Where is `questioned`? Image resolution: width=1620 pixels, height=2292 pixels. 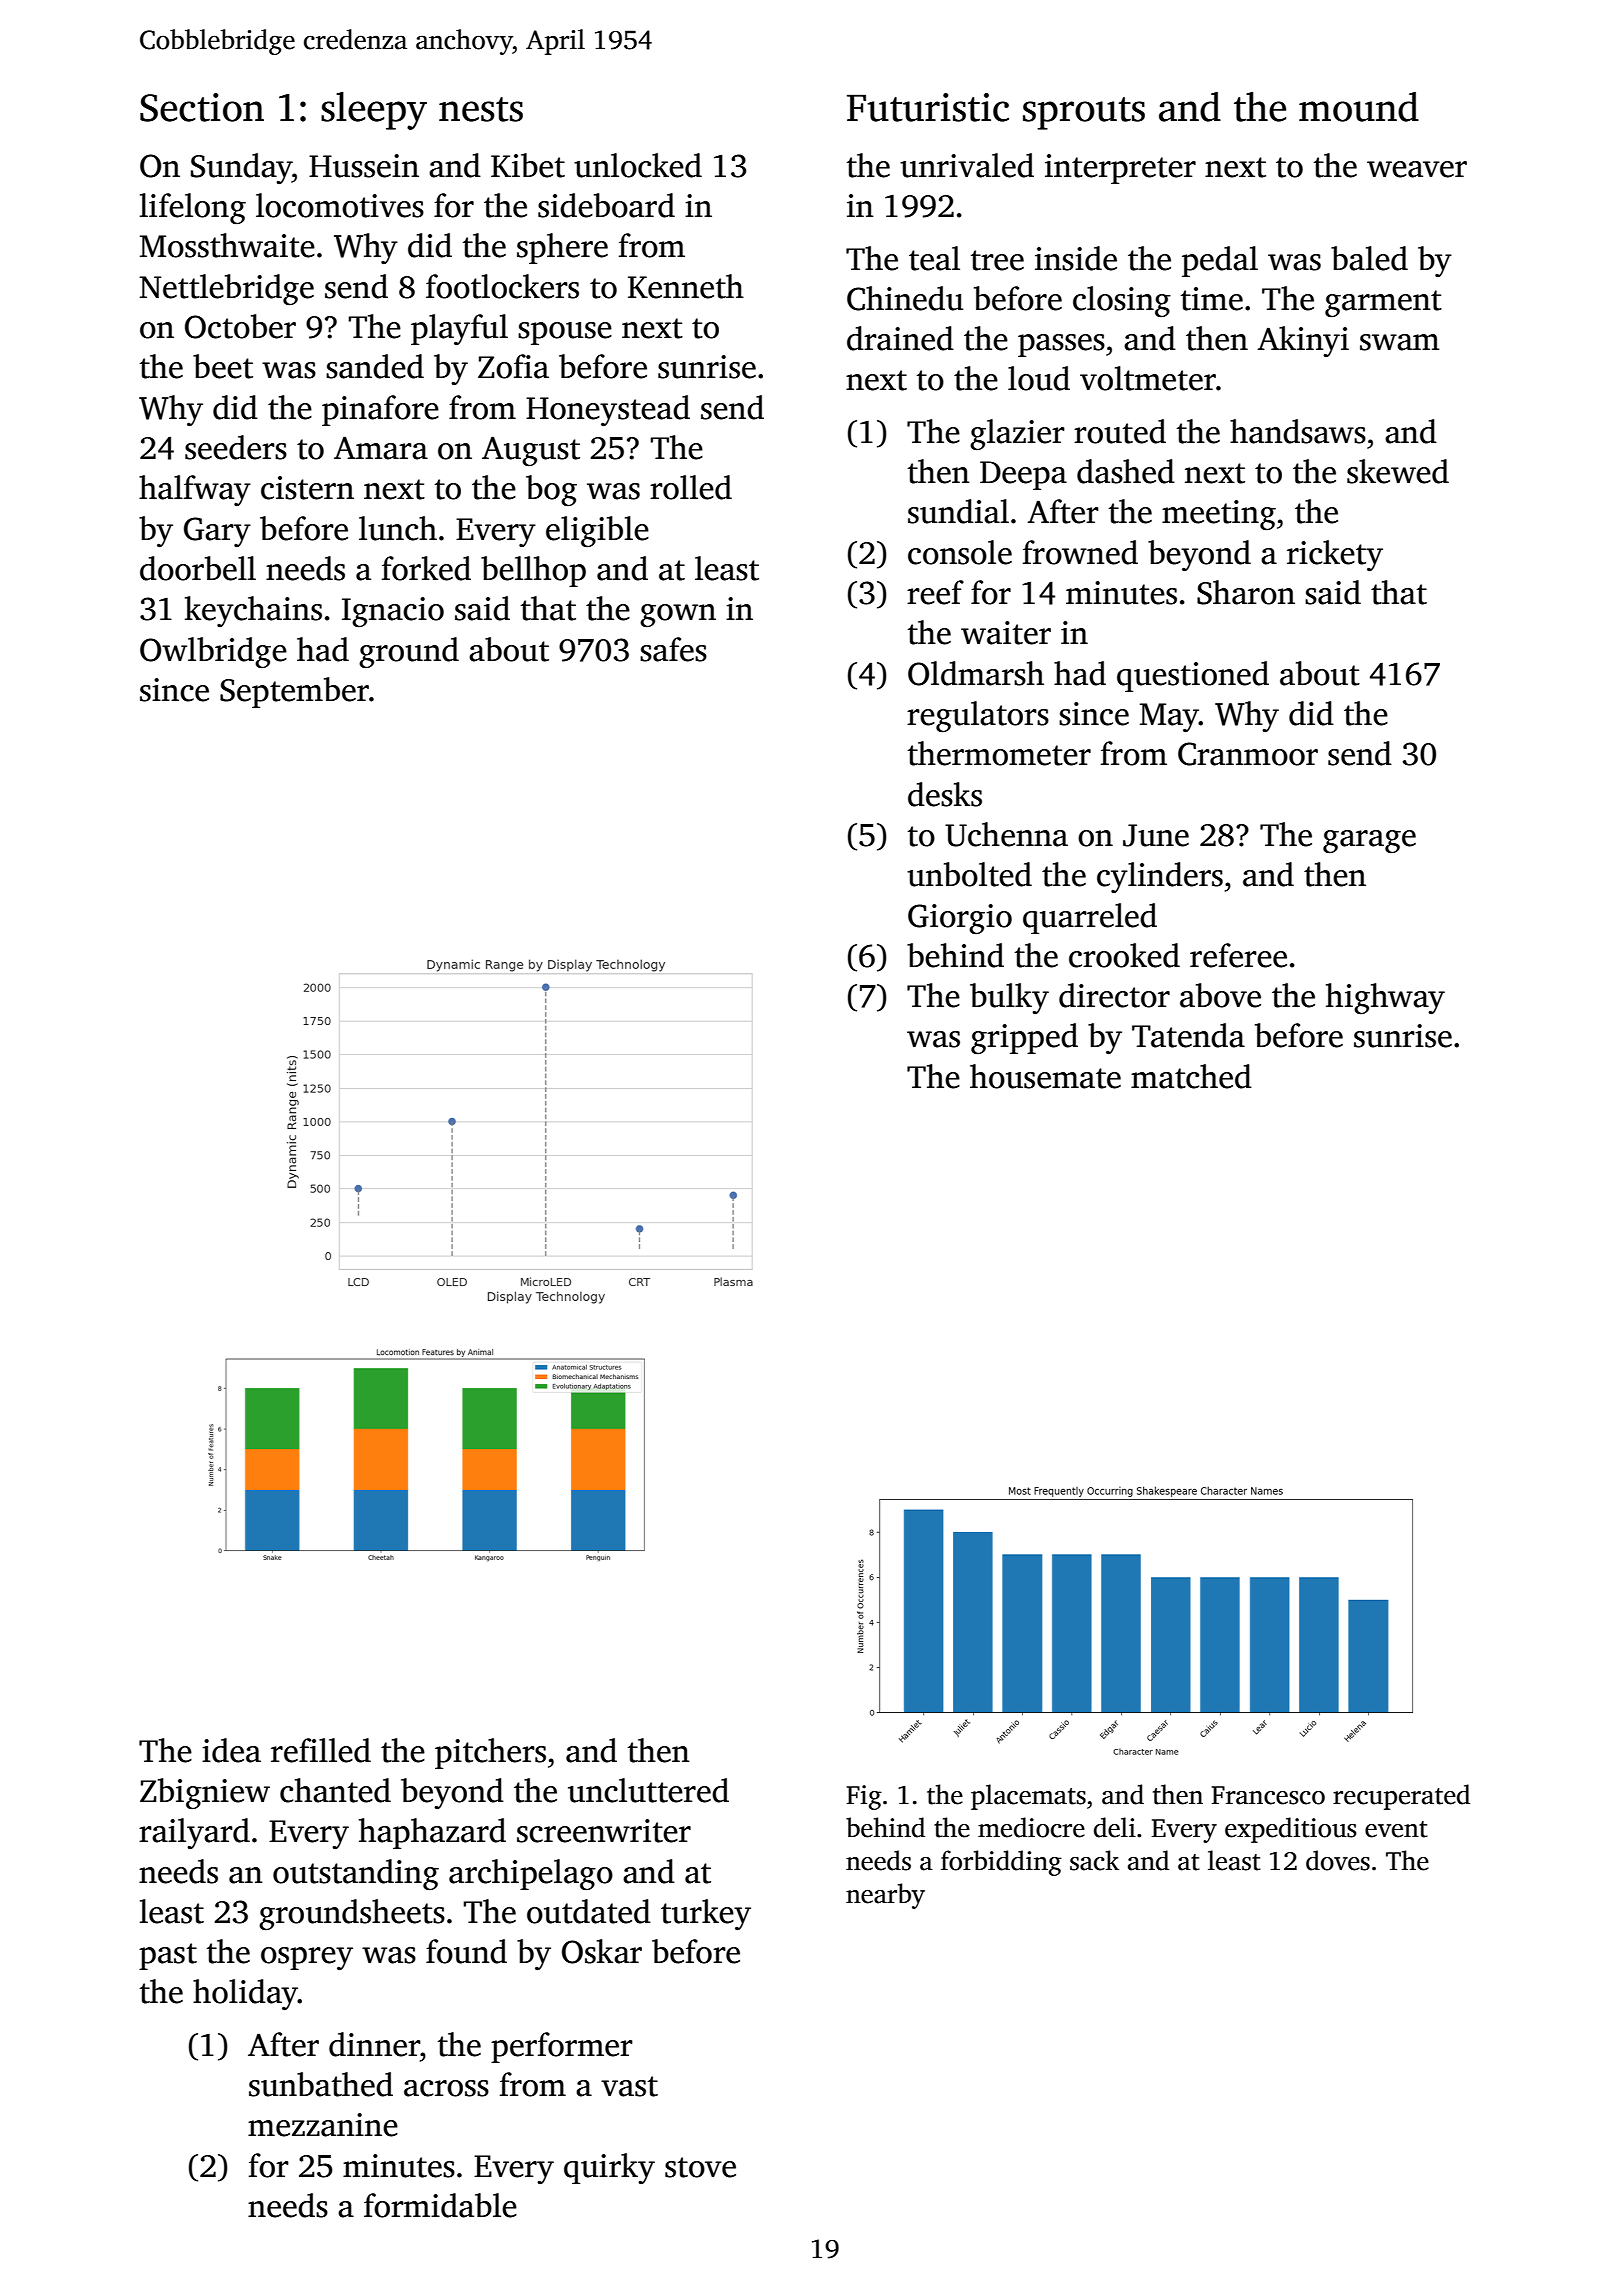
questioned is located at coordinates (1193, 676).
